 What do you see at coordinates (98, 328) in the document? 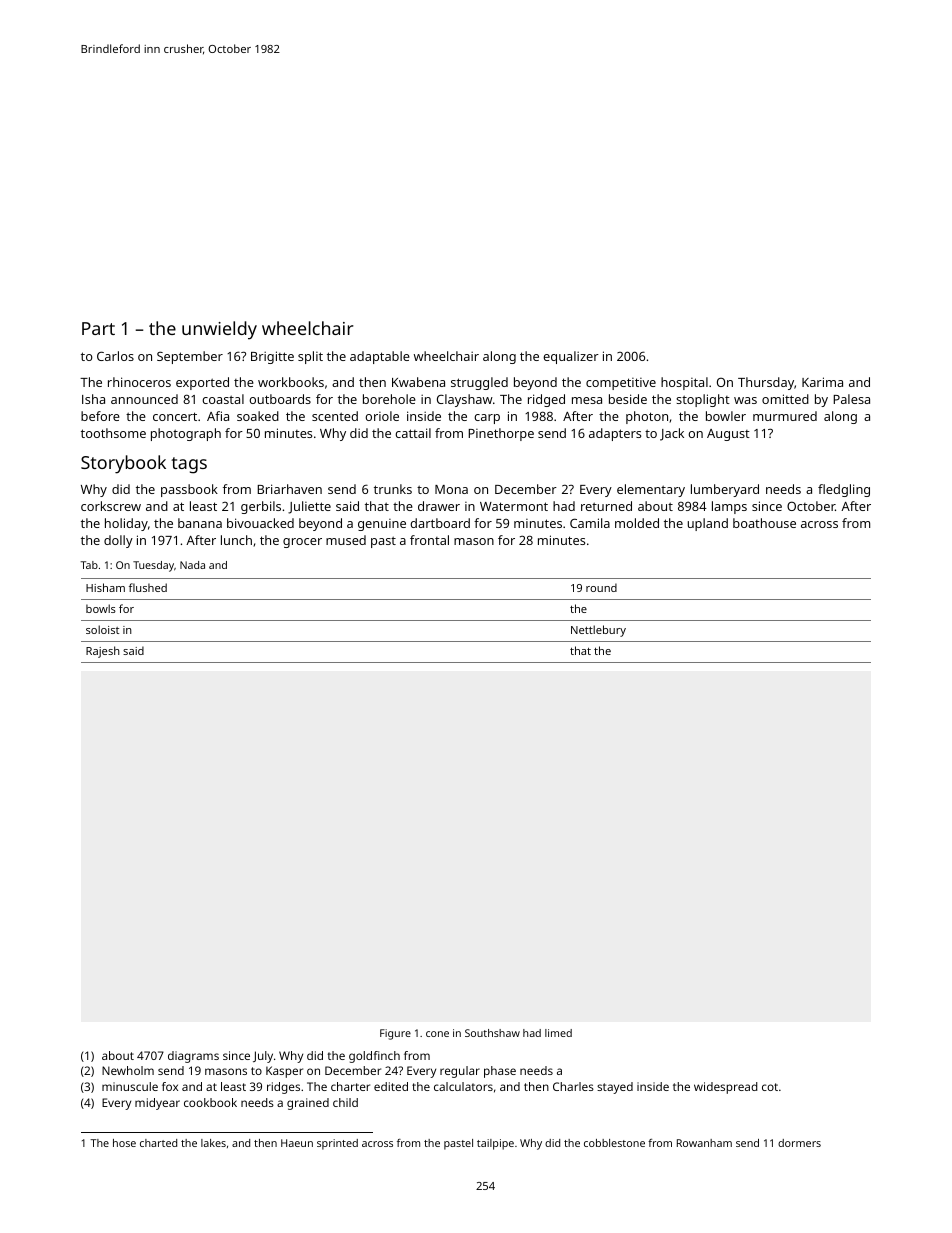
I see `Part` at bounding box center [98, 328].
